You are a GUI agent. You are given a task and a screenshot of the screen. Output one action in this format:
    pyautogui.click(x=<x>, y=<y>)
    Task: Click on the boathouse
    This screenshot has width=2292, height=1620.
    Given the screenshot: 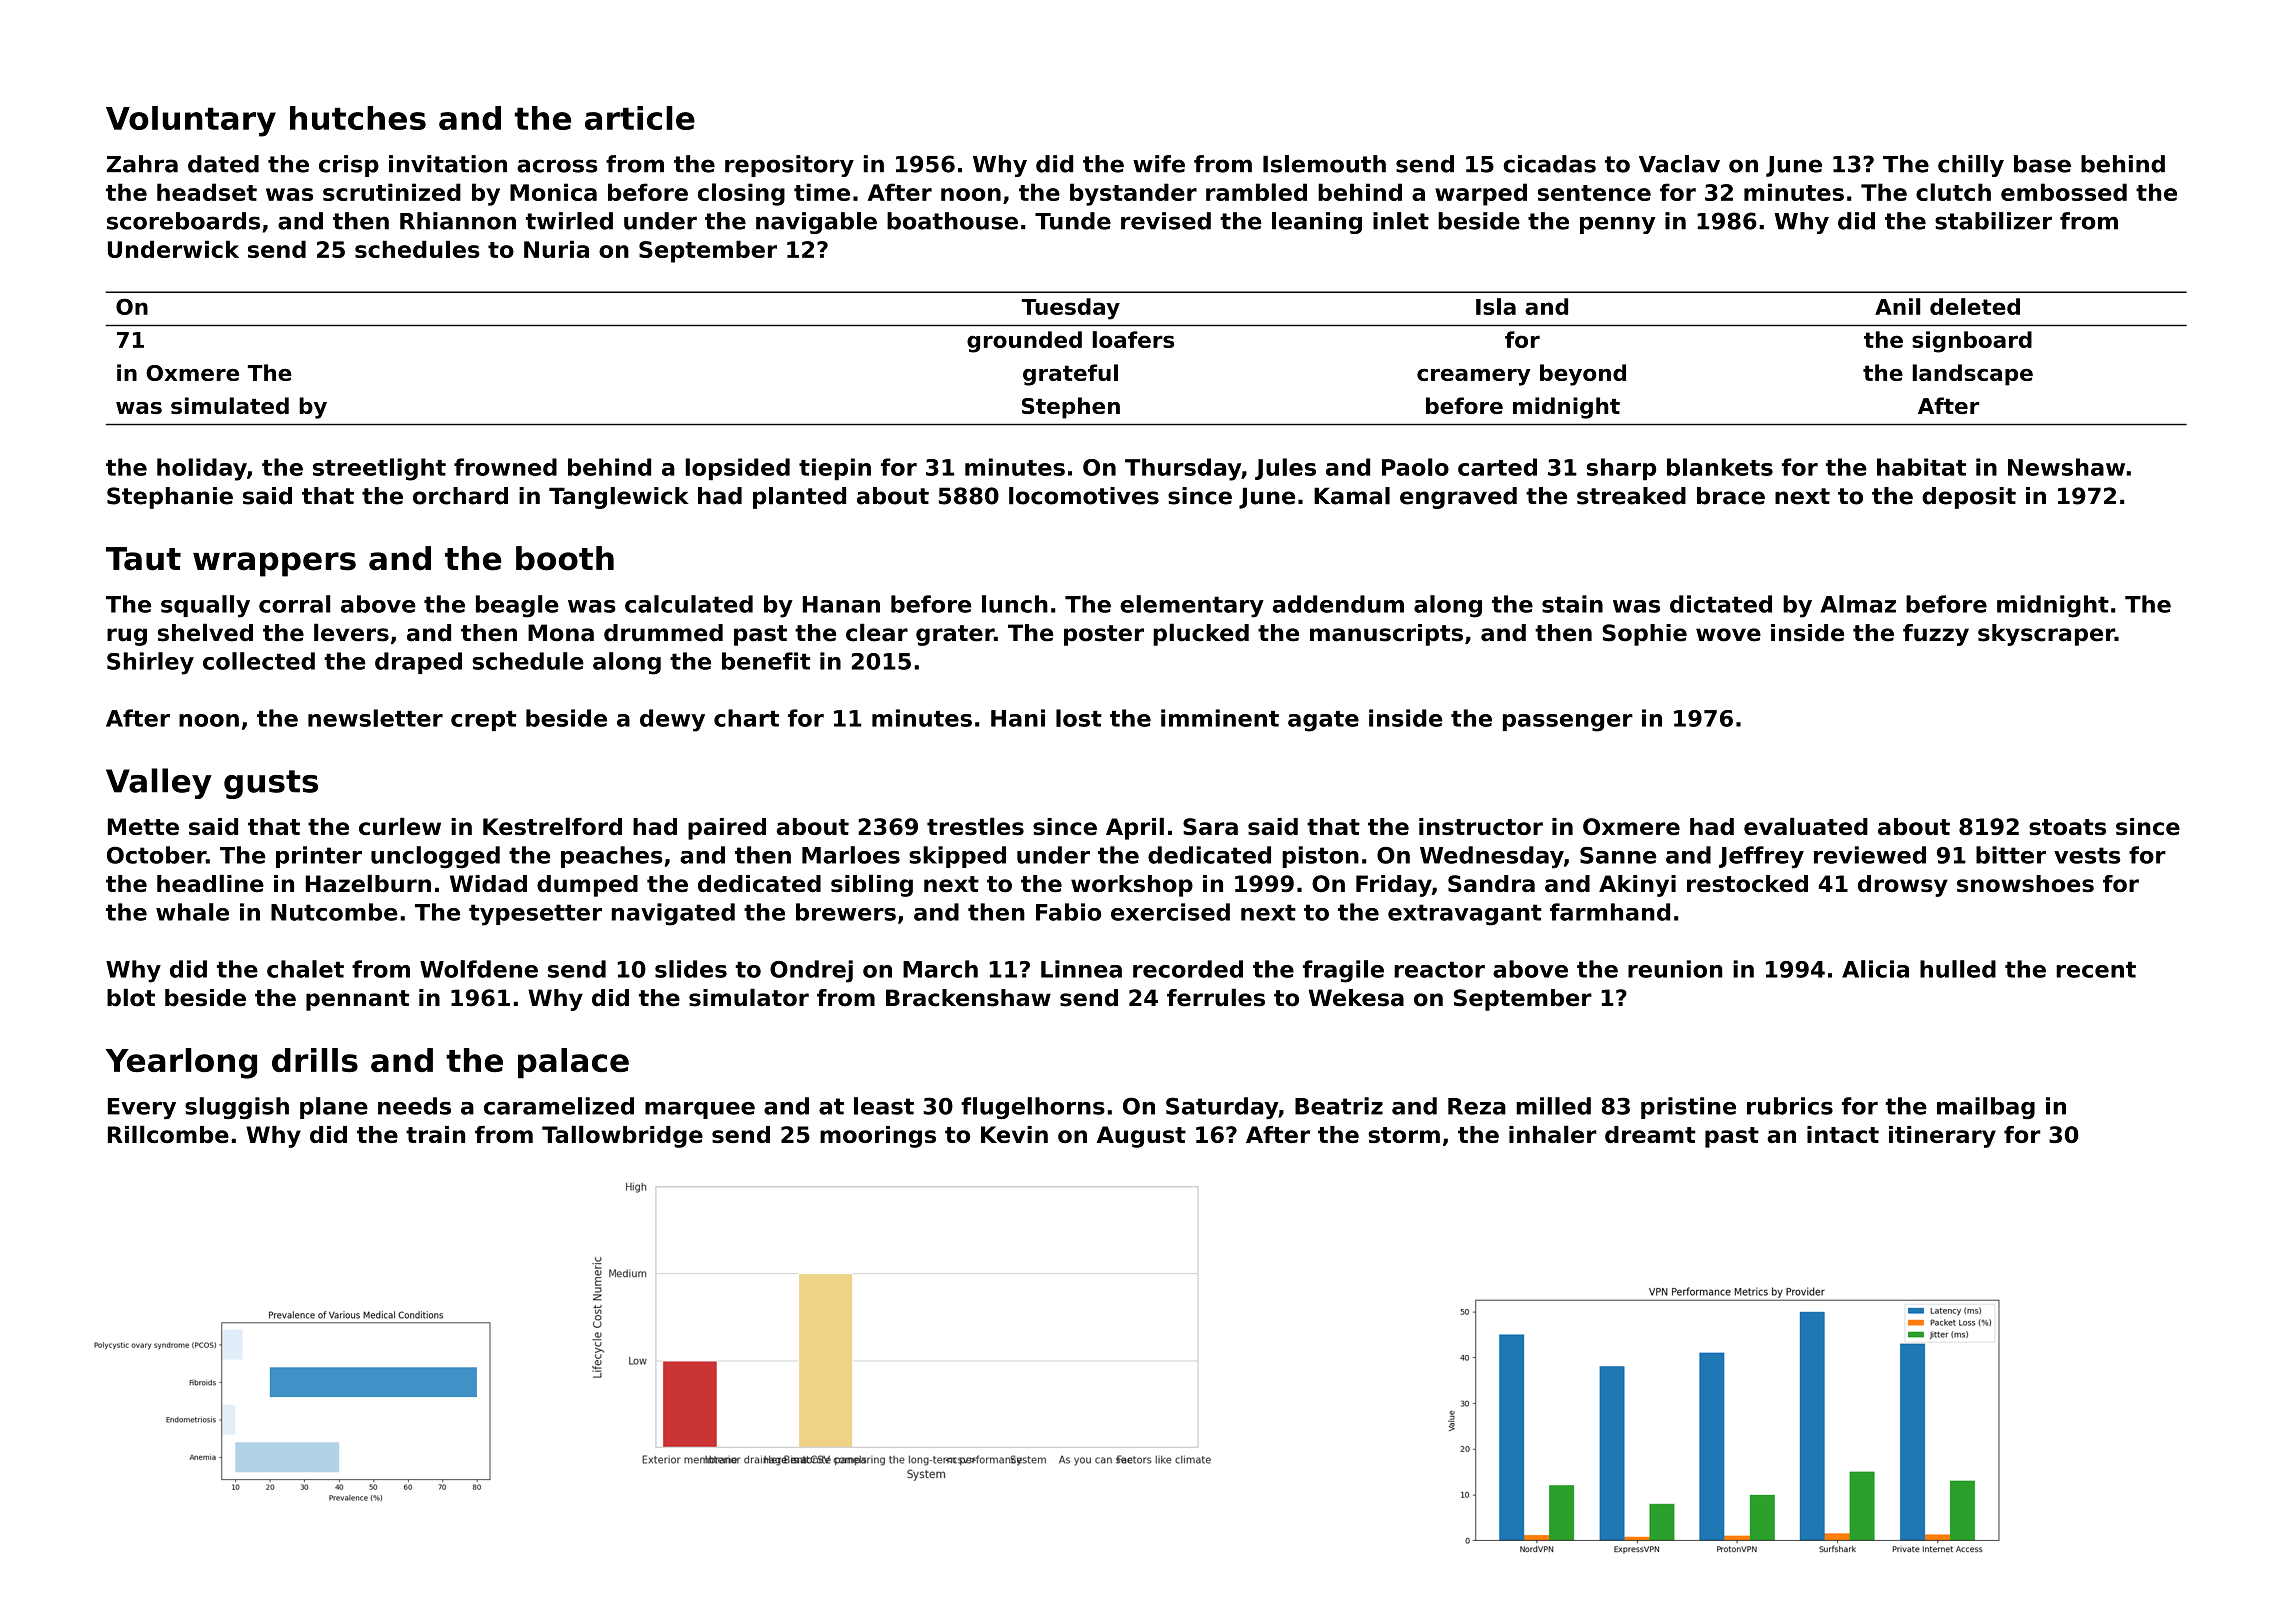 What is the action you would take?
    pyautogui.click(x=952, y=221)
